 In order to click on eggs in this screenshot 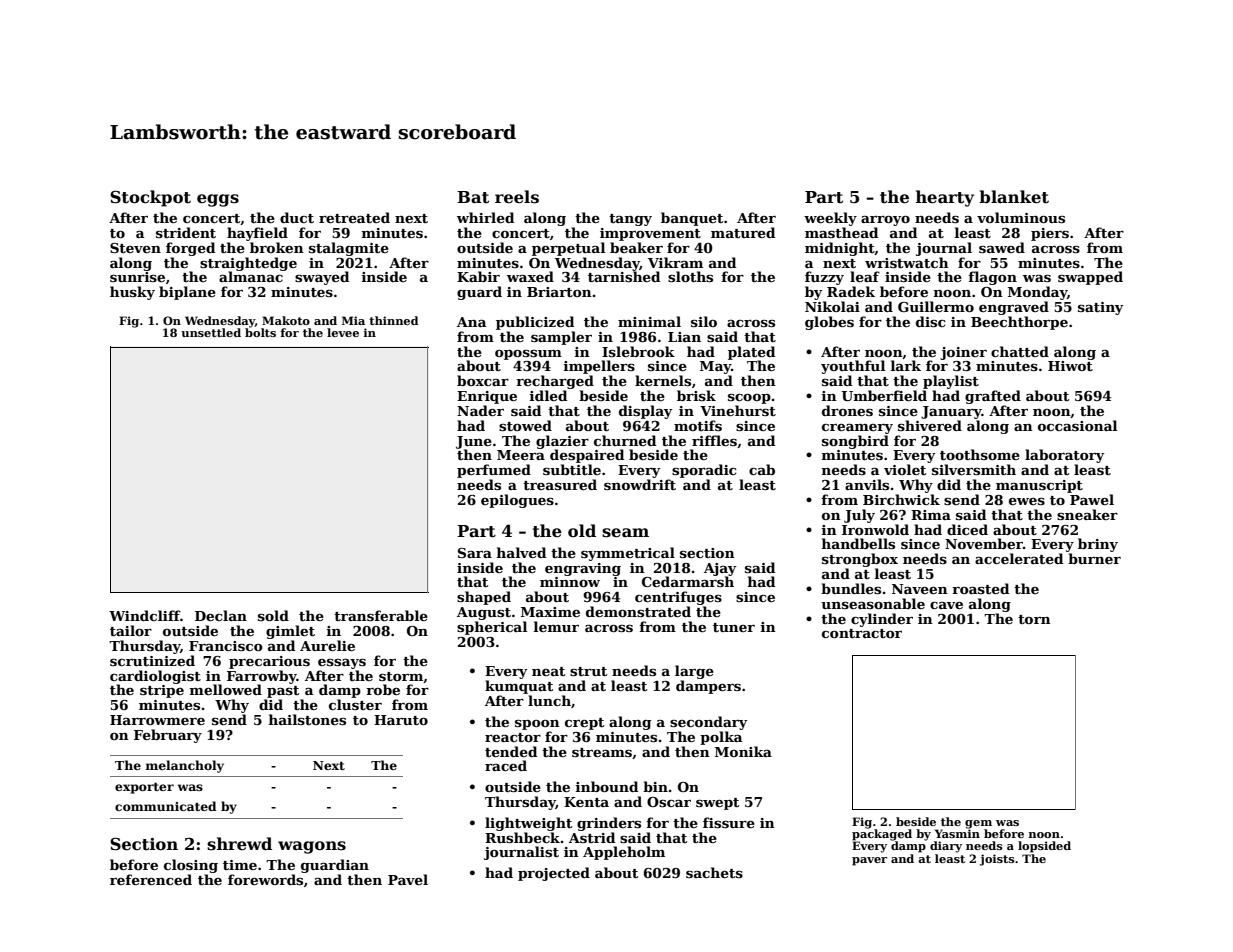, I will do `click(218, 200)`.
